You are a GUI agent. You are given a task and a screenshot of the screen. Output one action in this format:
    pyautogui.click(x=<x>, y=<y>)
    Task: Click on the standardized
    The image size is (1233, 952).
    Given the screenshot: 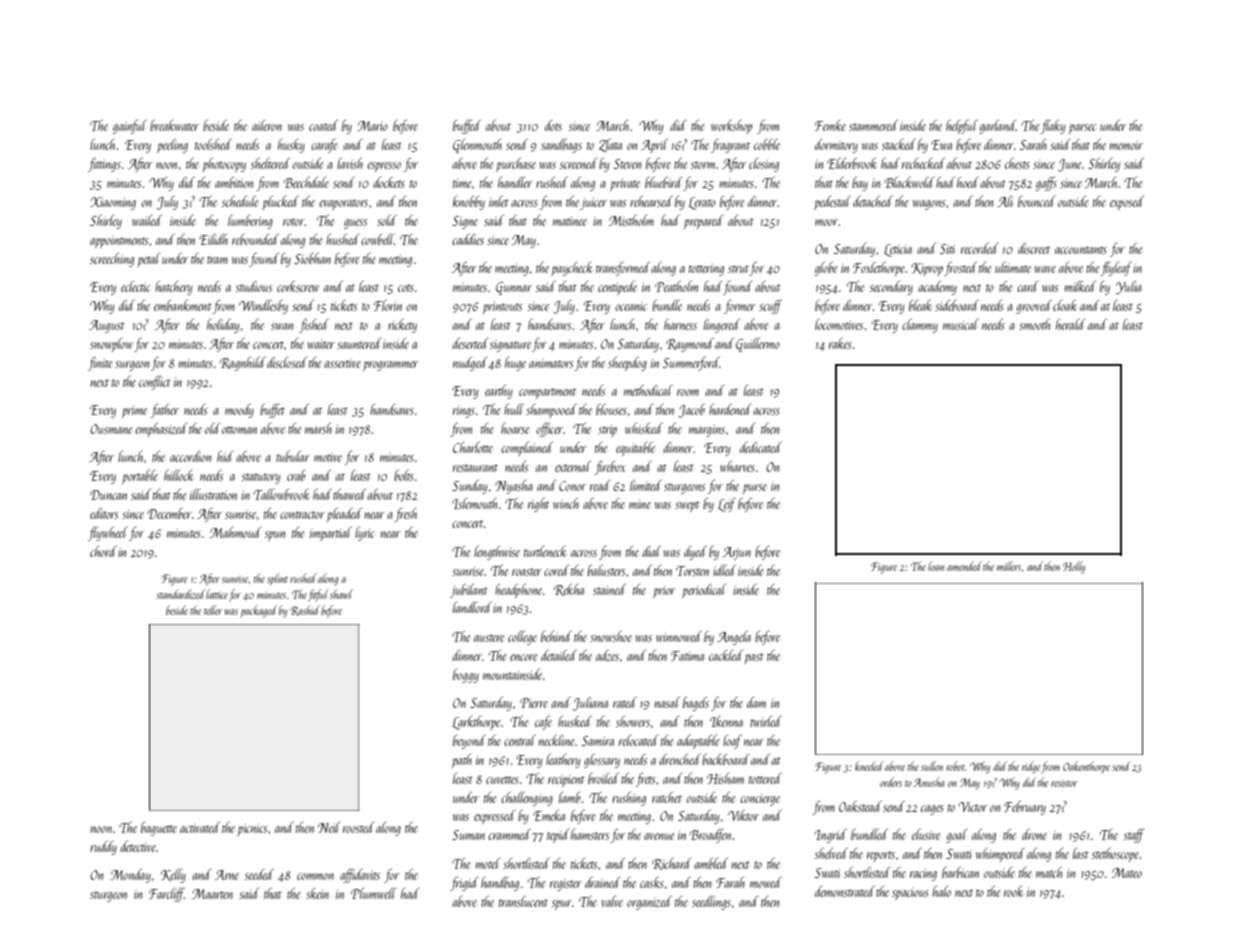 What is the action you would take?
    pyautogui.click(x=180, y=594)
